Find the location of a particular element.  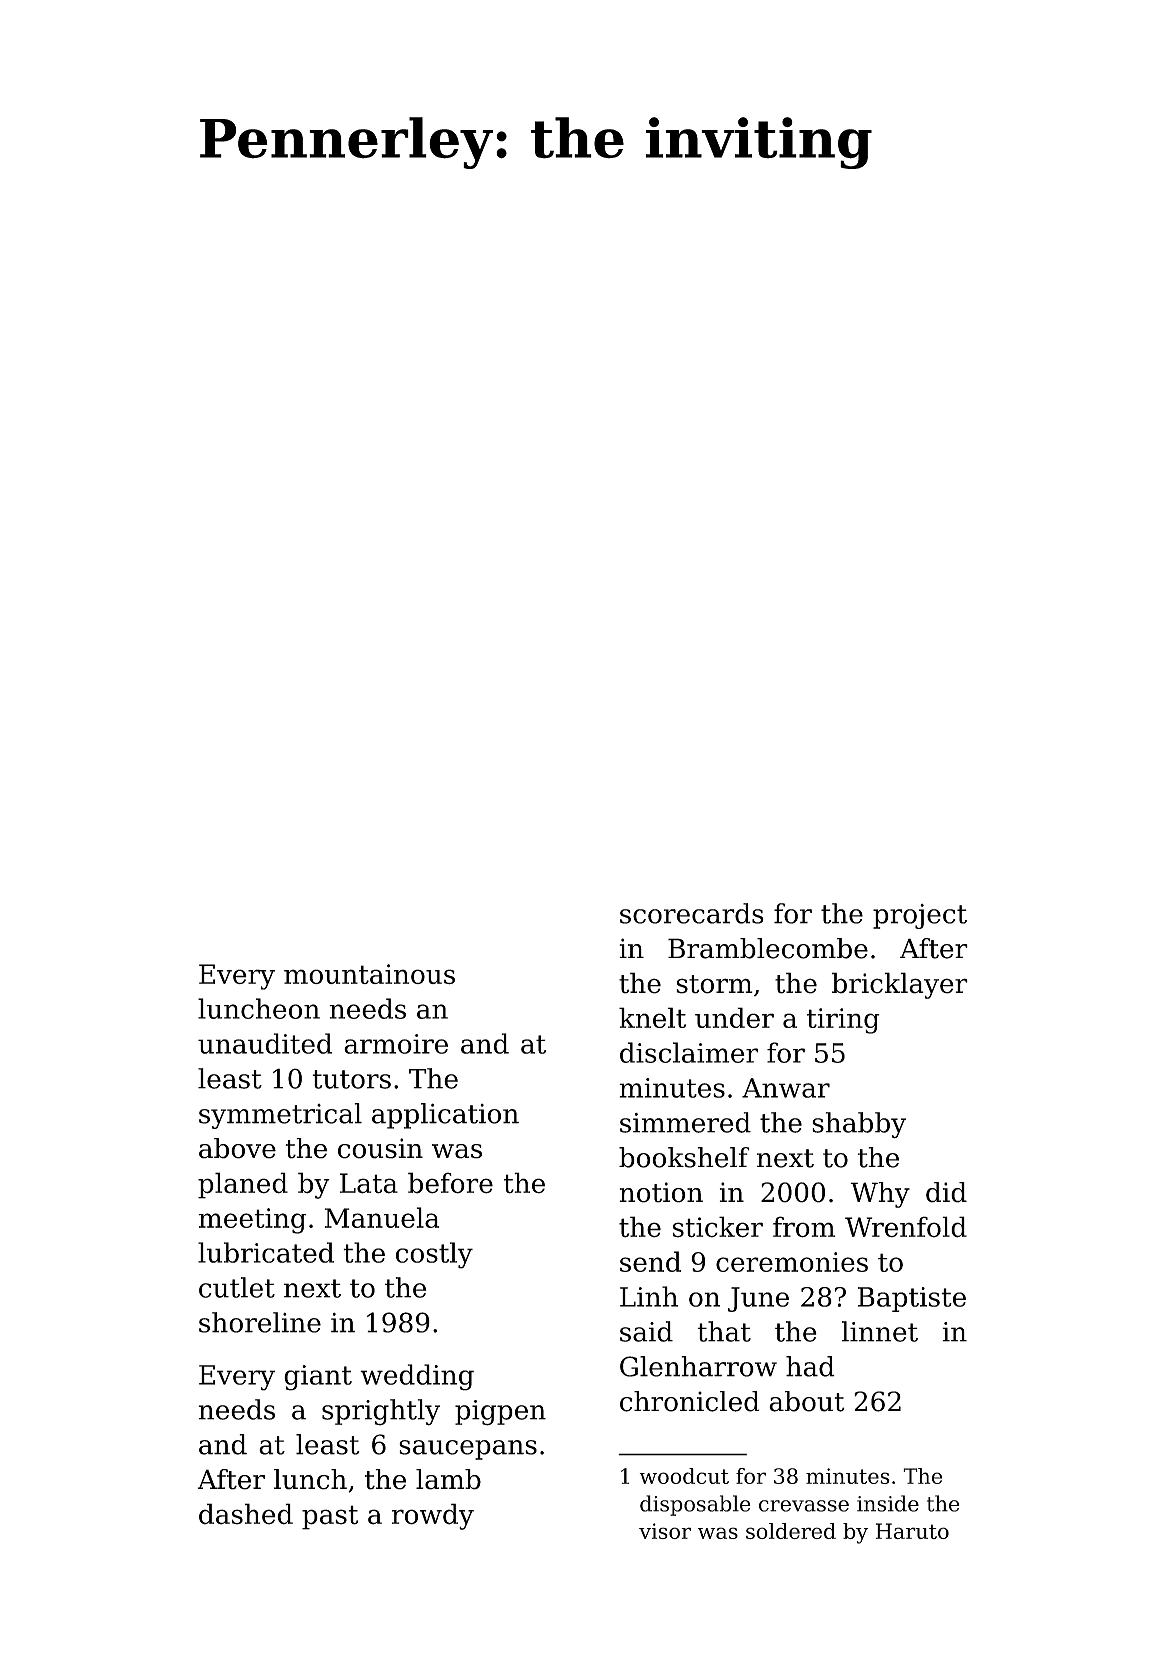

visor is located at coordinates (665, 1531).
